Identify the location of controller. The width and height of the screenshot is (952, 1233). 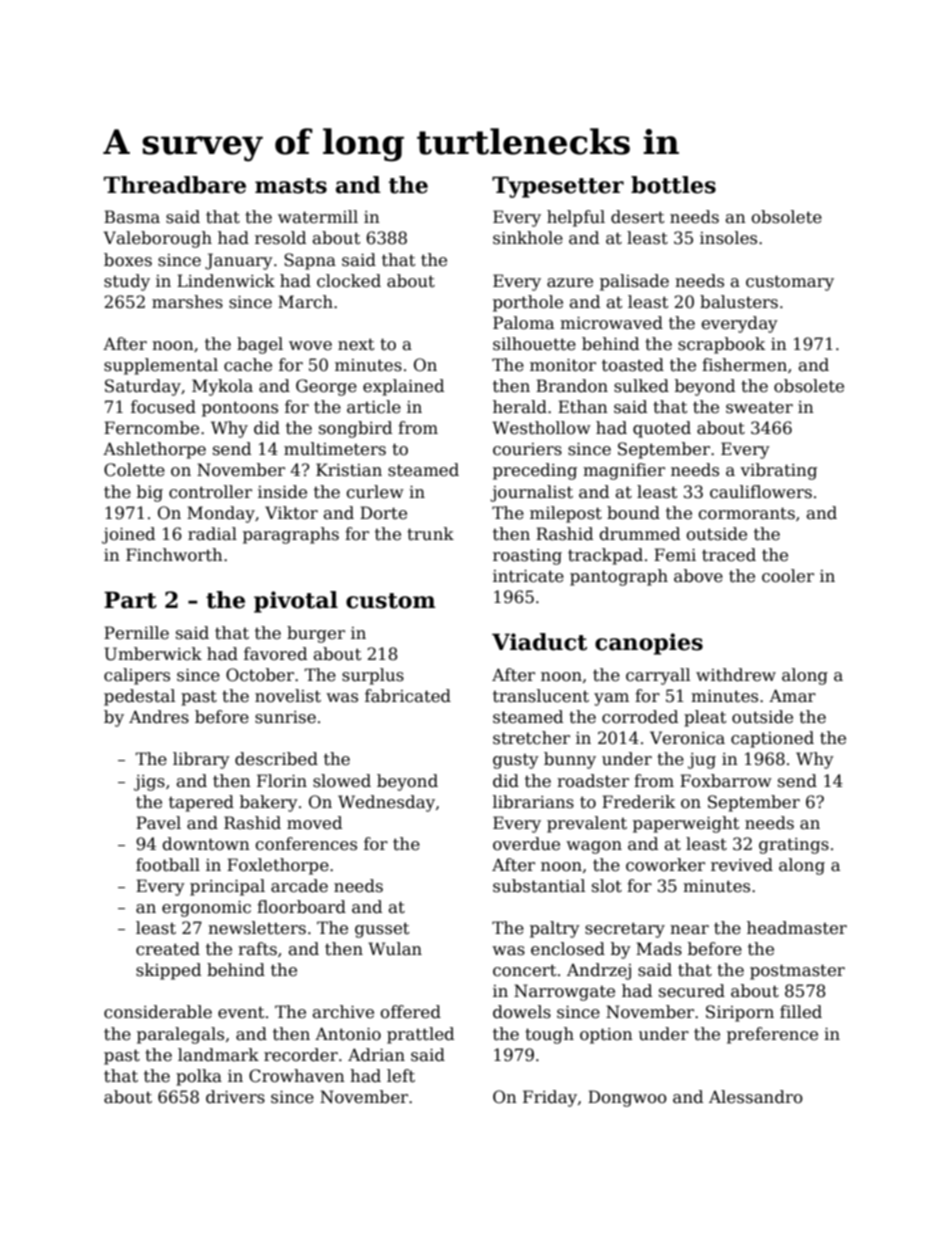
(210, 492).
